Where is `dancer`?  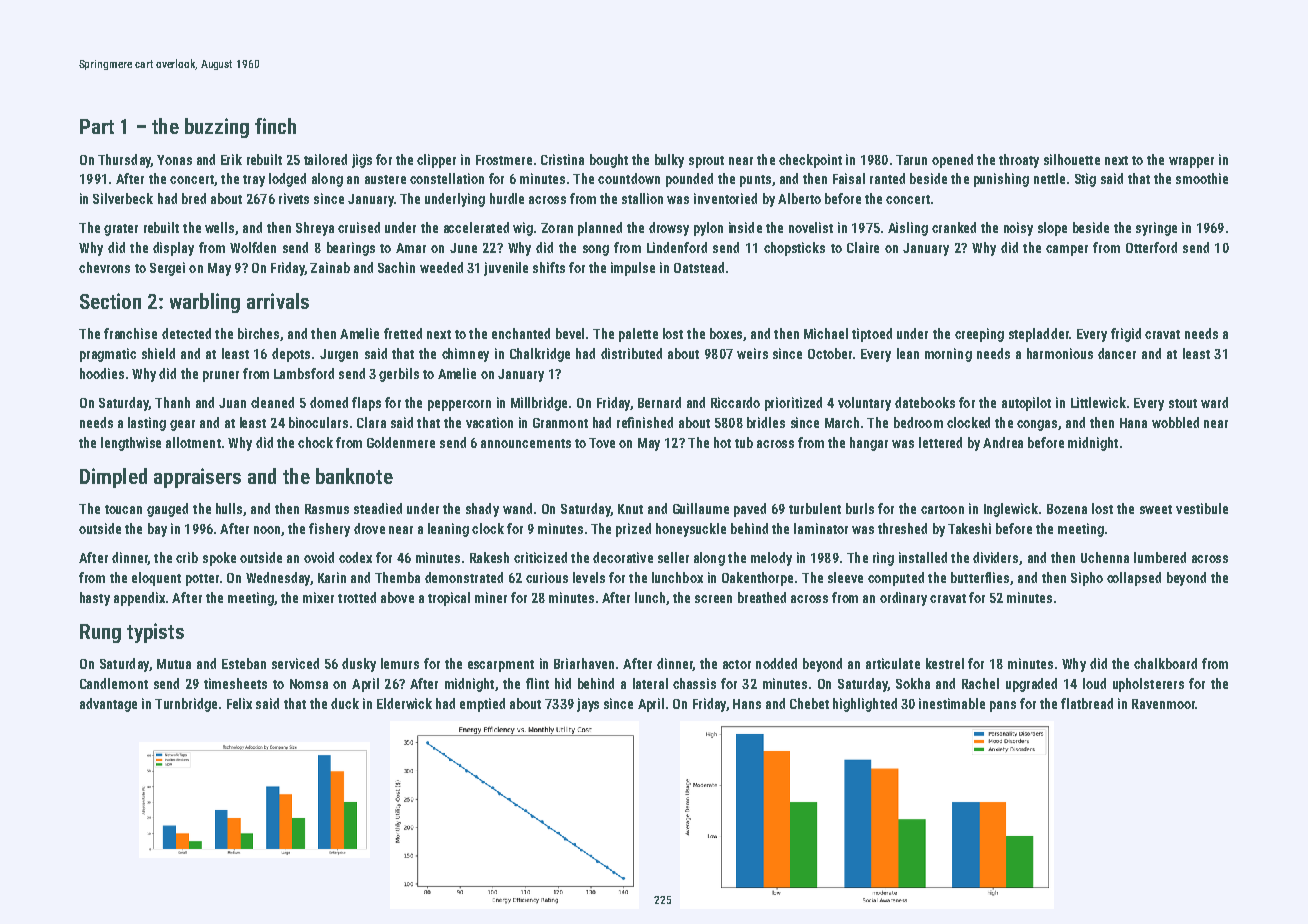
dancer is located at coordinates (1117, 353).
